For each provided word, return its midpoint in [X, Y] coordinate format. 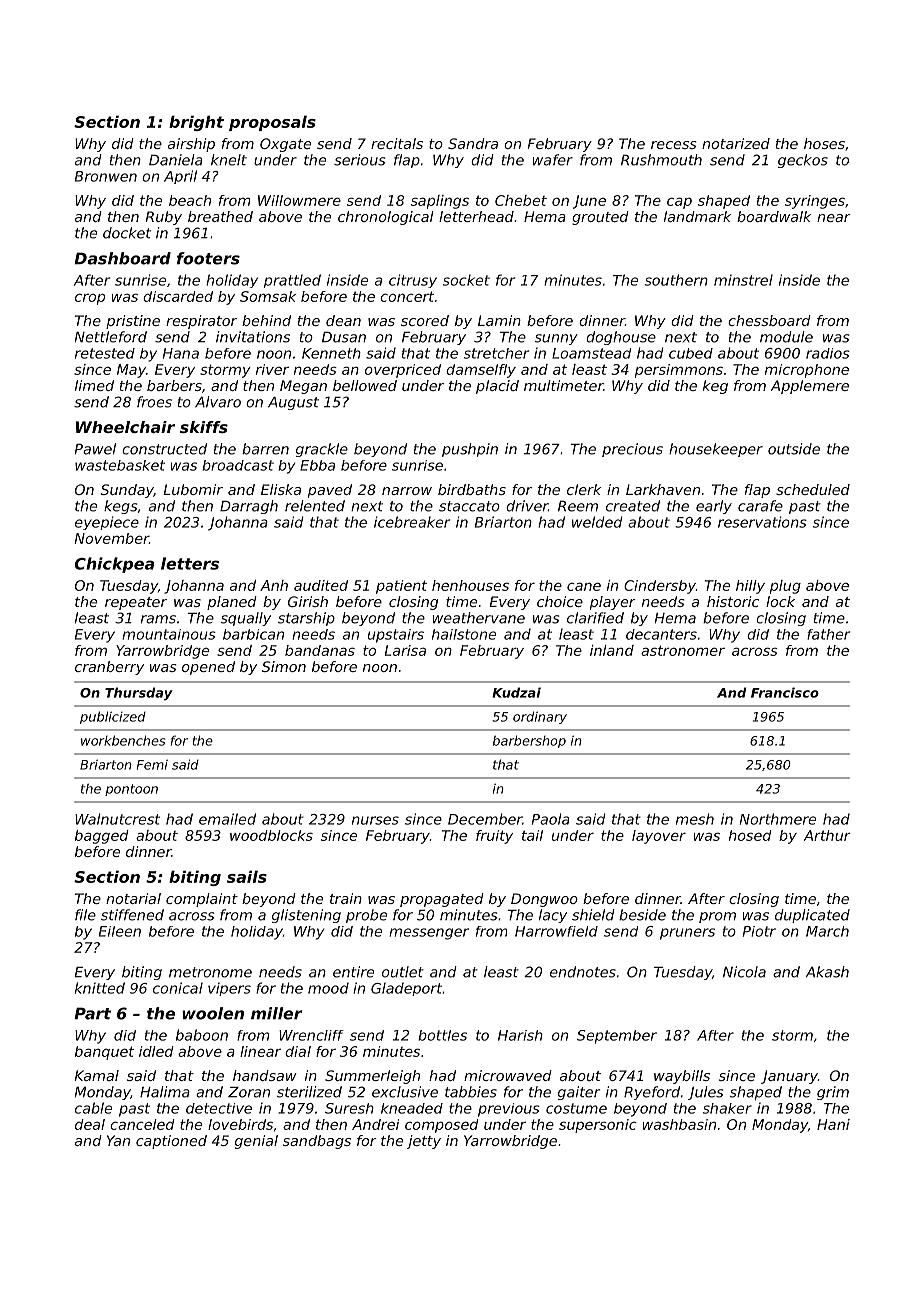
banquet [104, 1053]
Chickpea [114, 565]
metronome [210, 972]
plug [785, 587]
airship [191, 145]
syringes [815, 202]
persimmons [679, 371]
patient [401, 587]
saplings [440, 202]
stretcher [496, 353]
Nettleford [111, 337]
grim [833, 1093]
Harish [520, 1035]
